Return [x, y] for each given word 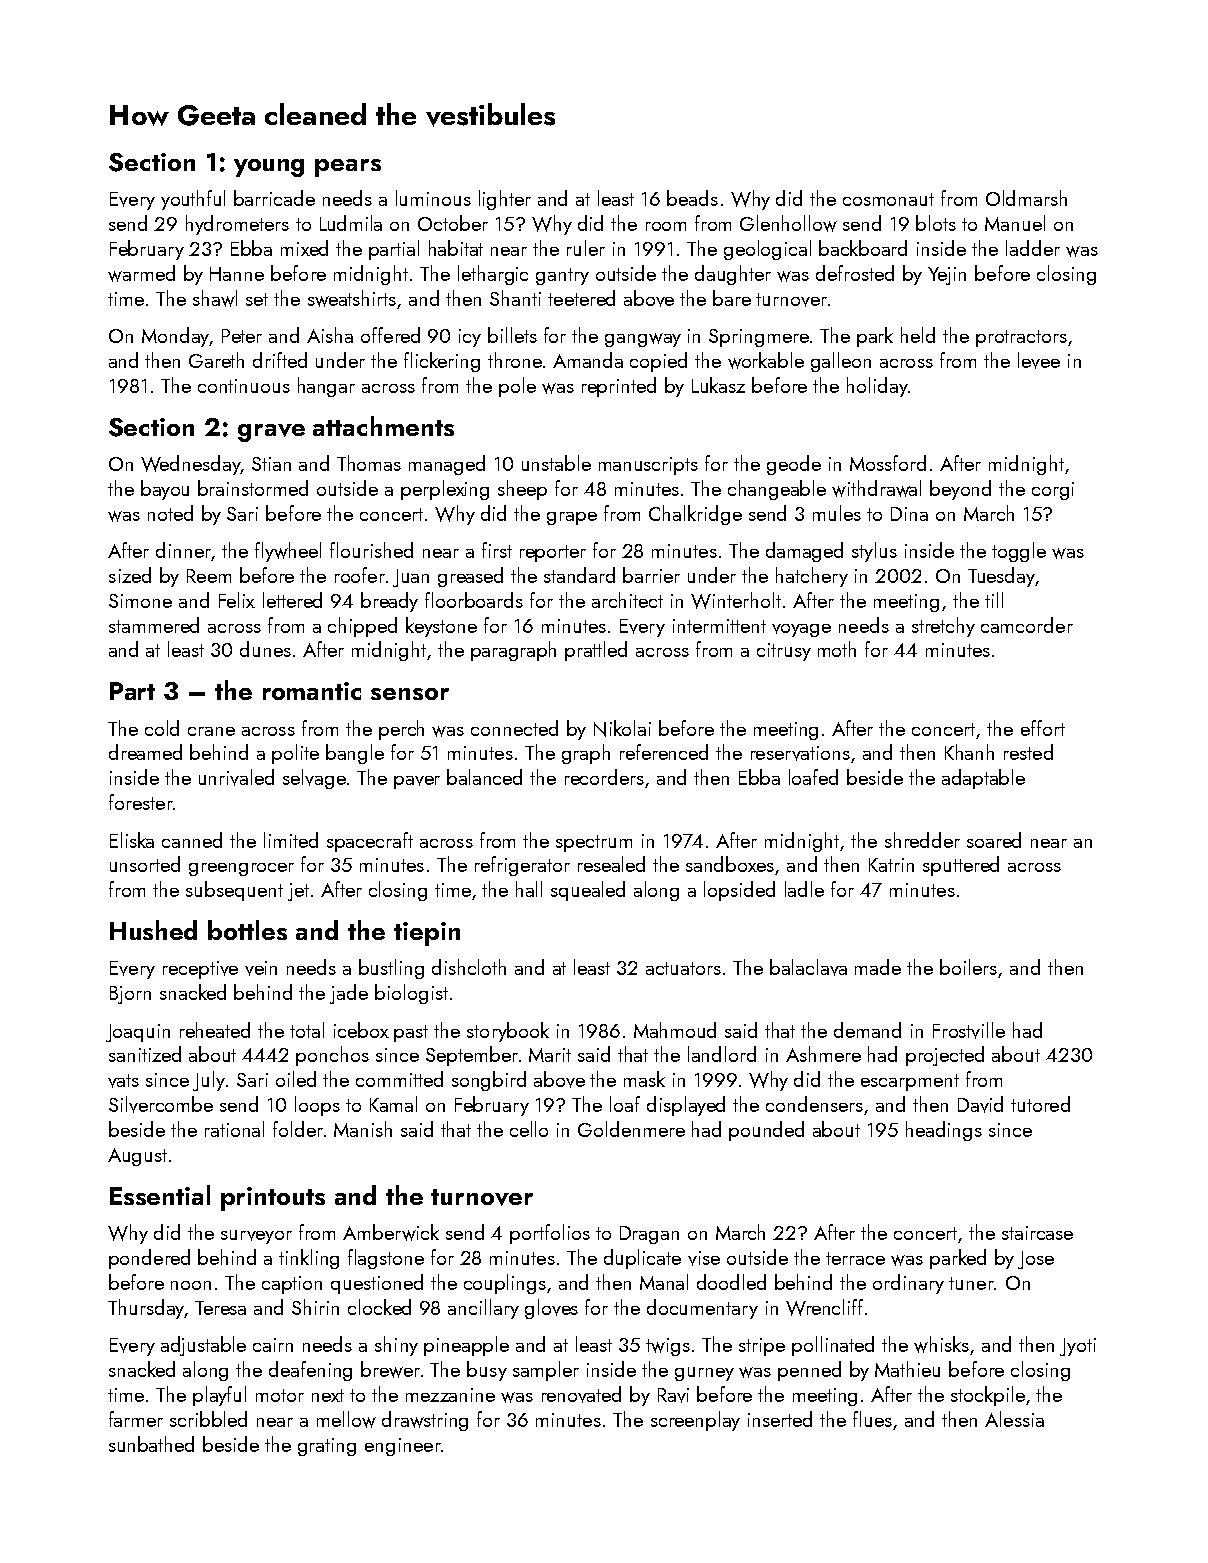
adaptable [983, 779]
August [137, 1157]
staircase [1037, 1233]
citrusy [784, 652]
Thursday [146, 1309]
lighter [505, 200]
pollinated [833, 1346]
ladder [1033, 248]
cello [529, 1129]
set [257, 299]
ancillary [483, 1309]
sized [130, 575]
